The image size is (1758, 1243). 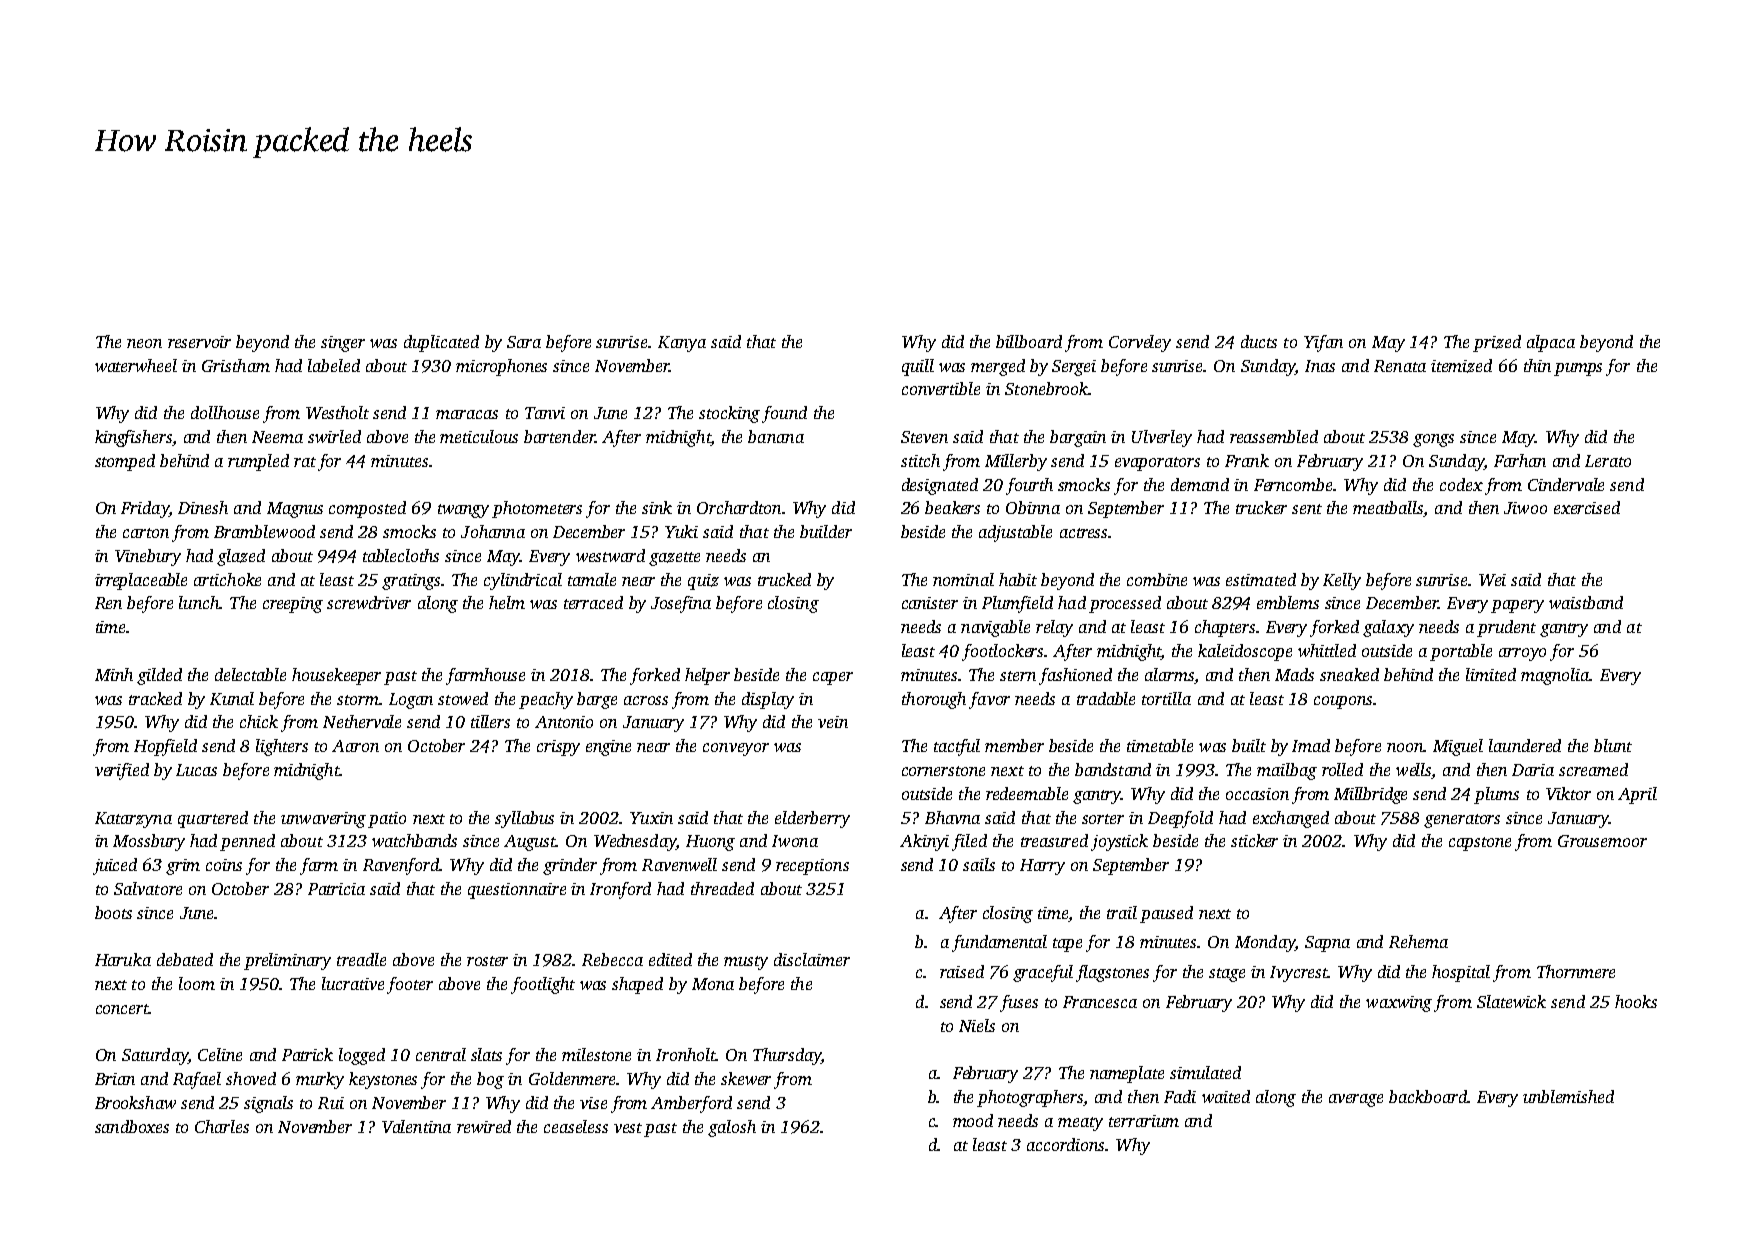 I want to click on fundamental, so click(x=999, y=943).
